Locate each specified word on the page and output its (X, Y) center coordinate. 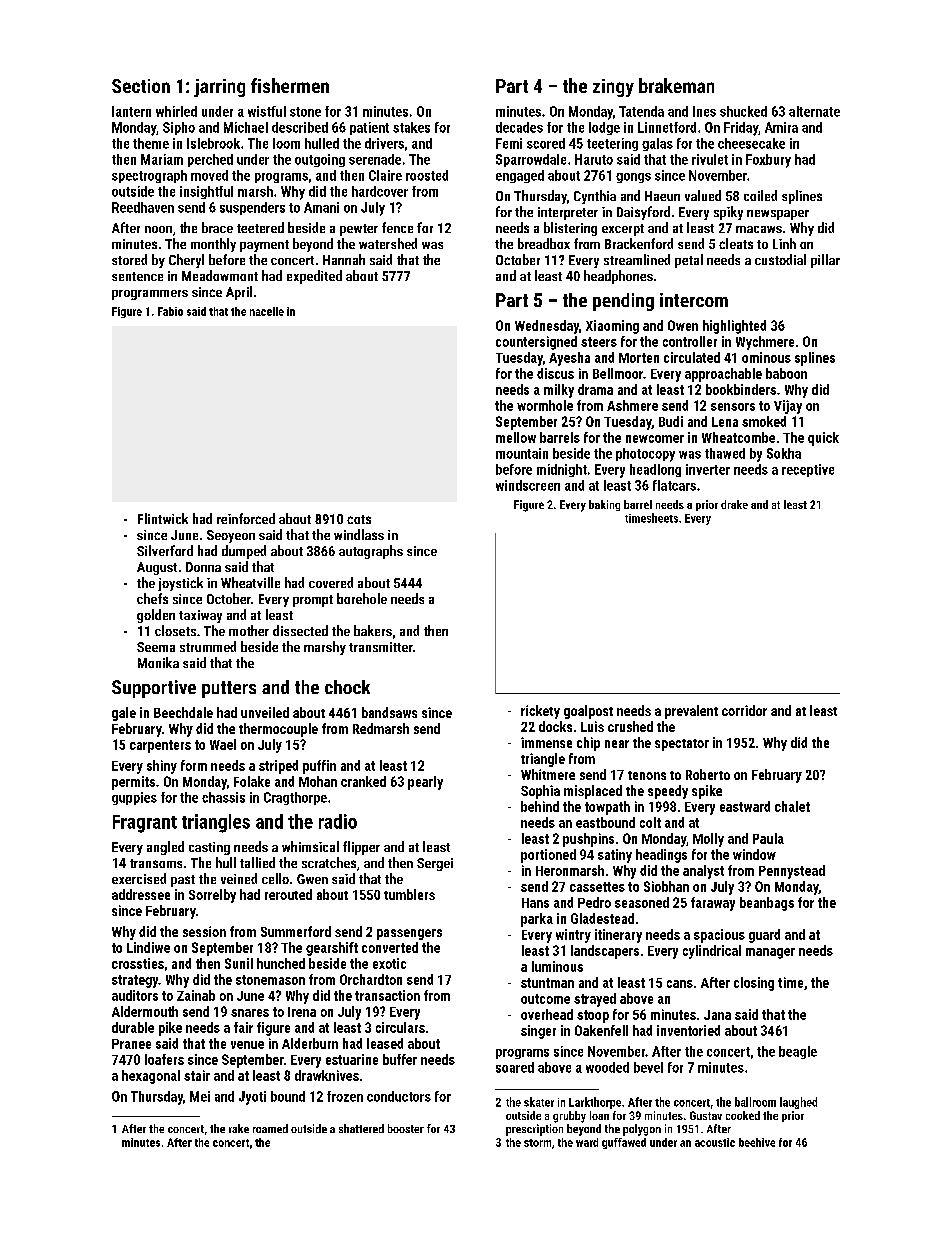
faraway (713, 904)
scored (546, 143)
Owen (683, 325)
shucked (743, 111)
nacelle (267, 311)
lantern (131, 111)
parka (537, 920)
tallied (257, 862)
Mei (200, 1096)
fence (397, 227)
